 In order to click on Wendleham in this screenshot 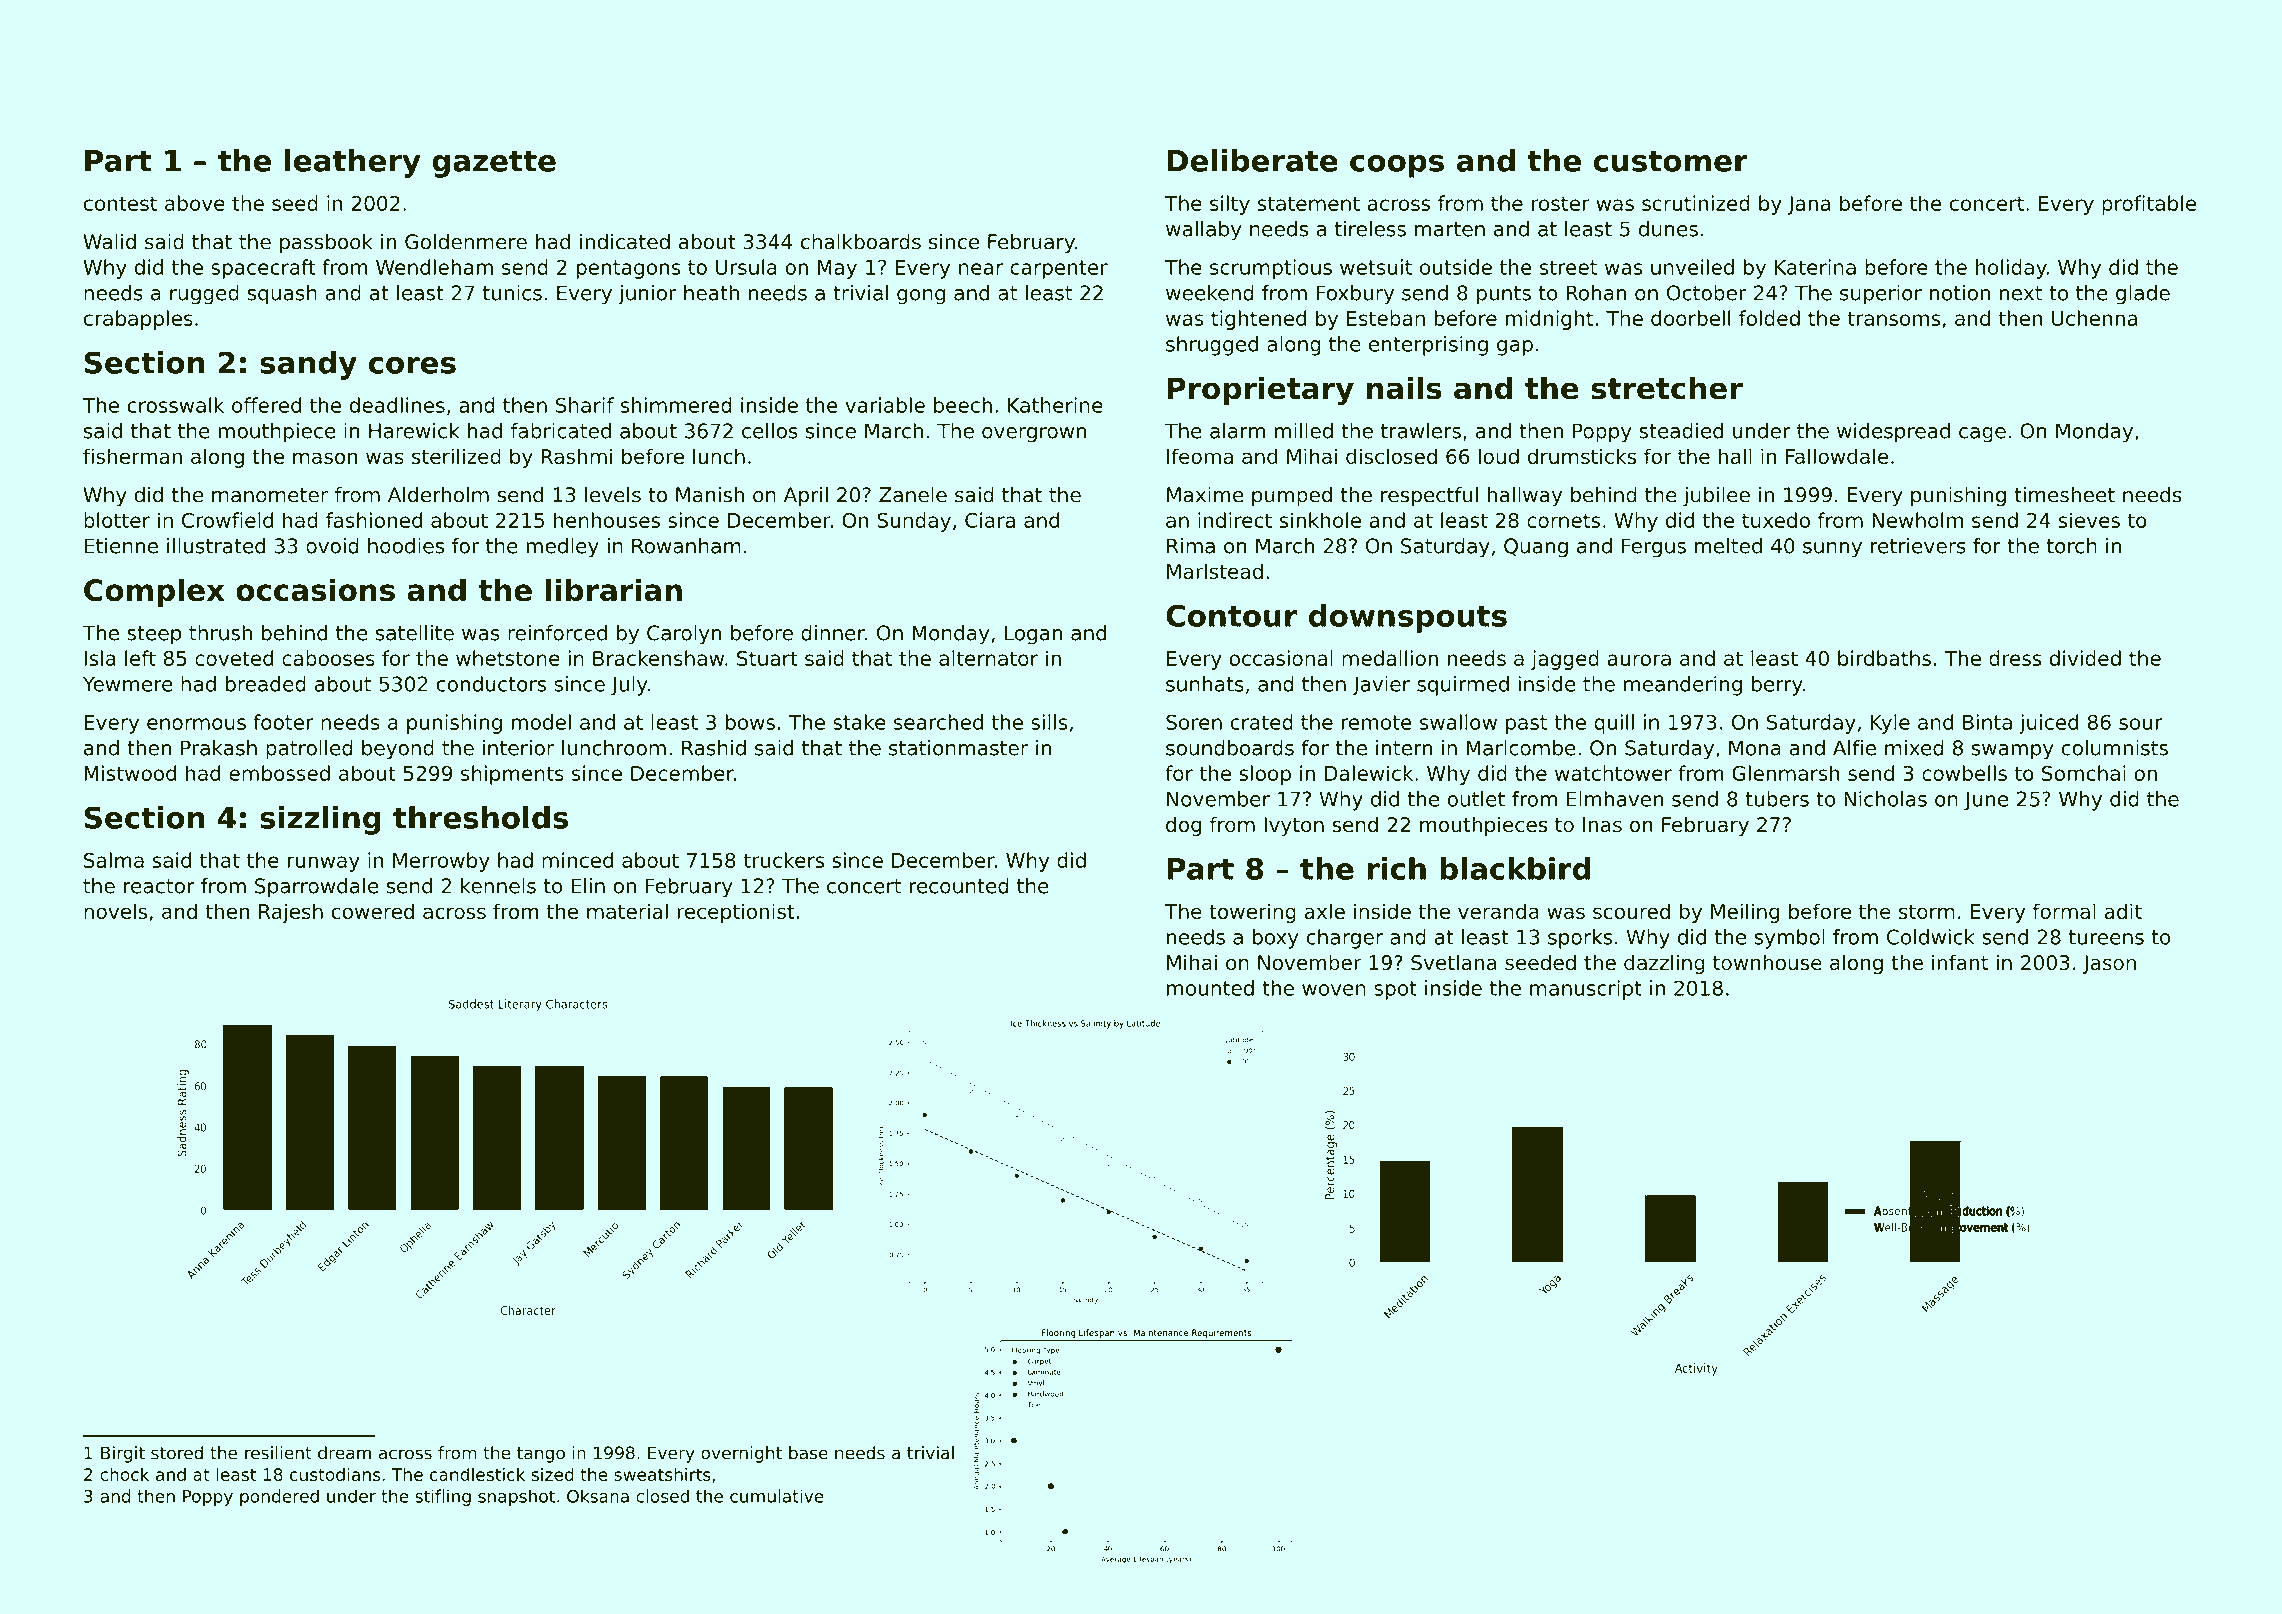, I will do `click(434, 267)`.
